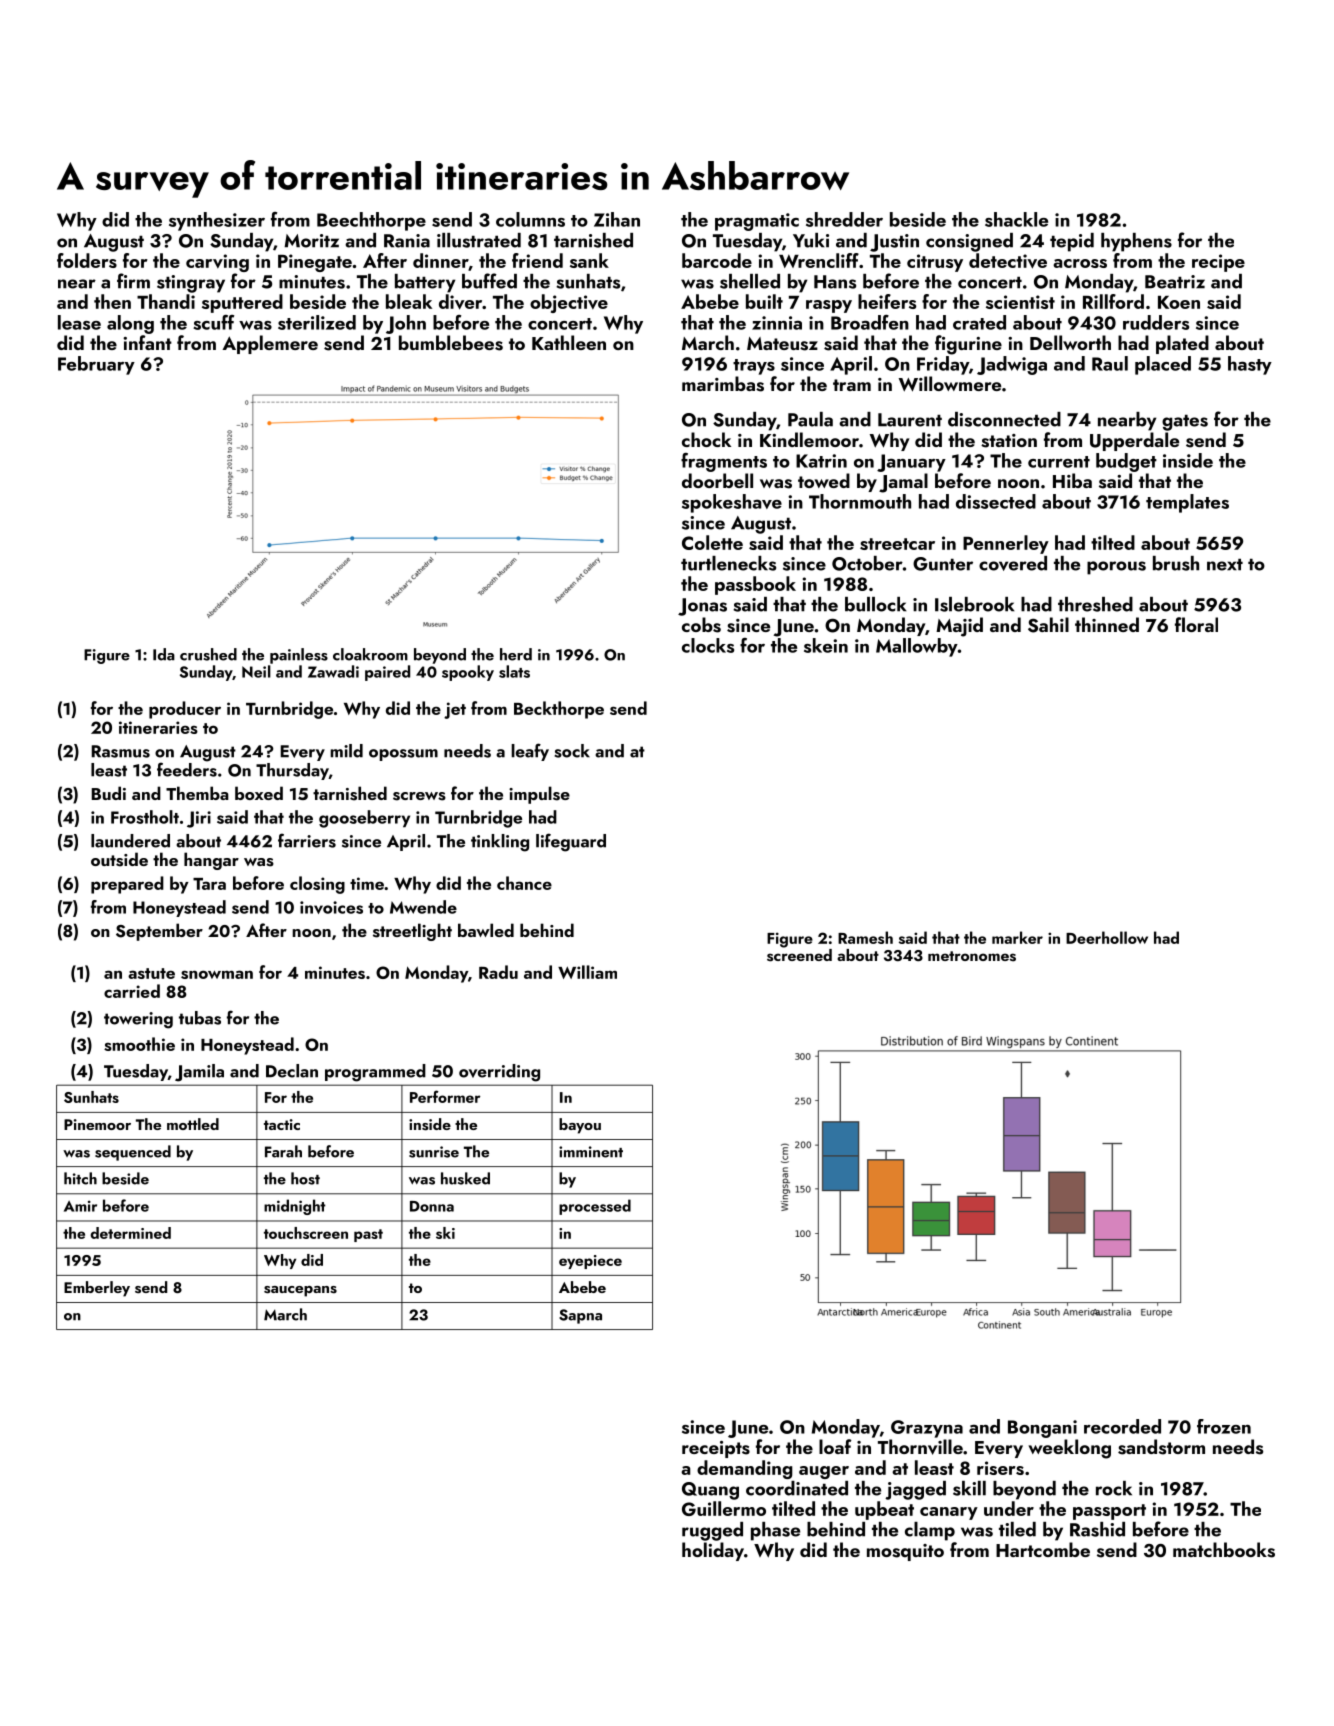 This page has height=1726, width=1334. What do you see at coordinates (346, 751) in the page?
I see `mild` at bounding box center [346, 751].
